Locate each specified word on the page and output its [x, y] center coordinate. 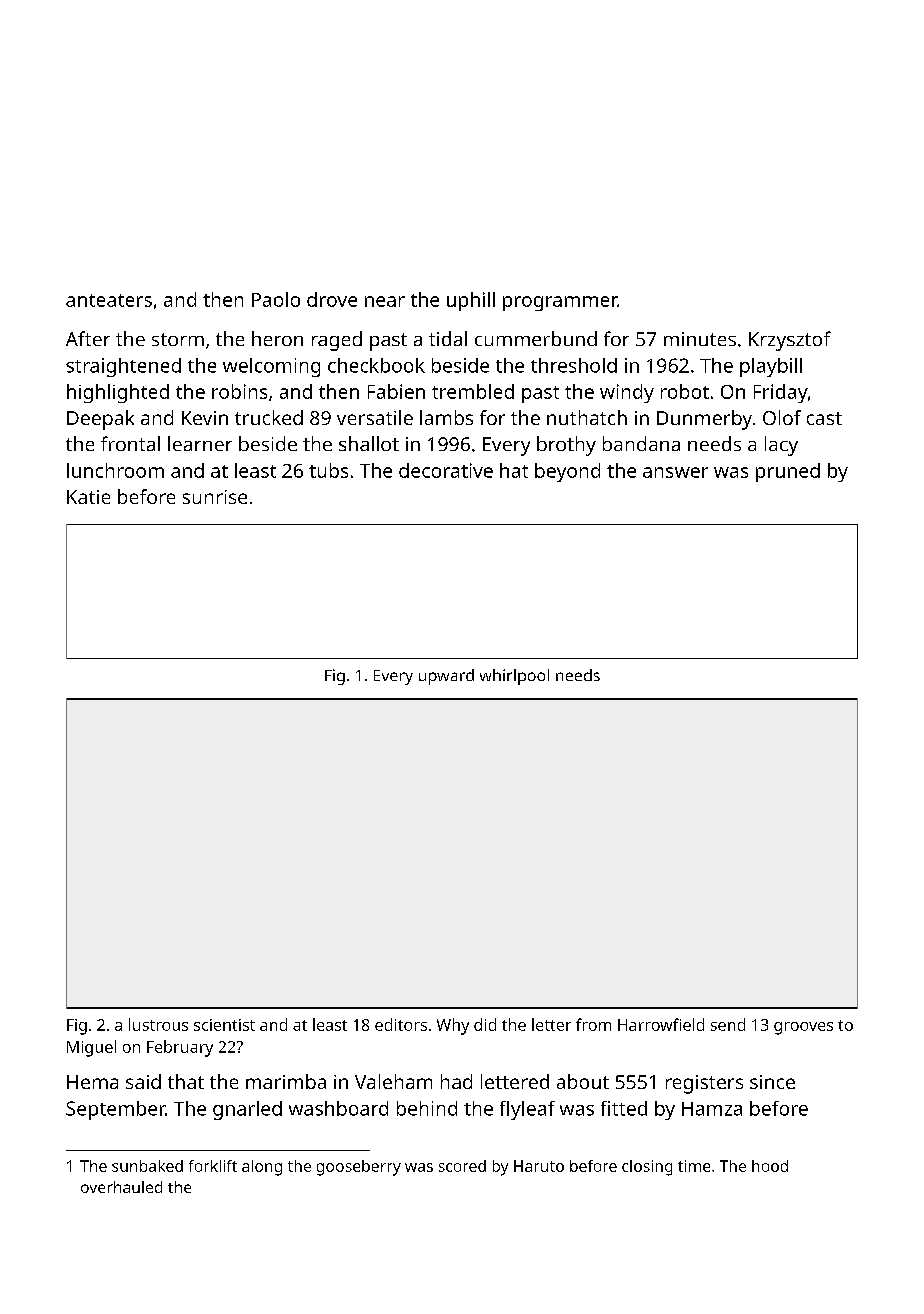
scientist [224, 1025]
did [485, 1024]
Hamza [712, 1109]
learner [200, 443]
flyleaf [527, 1110]
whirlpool [514, 677]
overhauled [121, 1187]
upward [446, 677]
